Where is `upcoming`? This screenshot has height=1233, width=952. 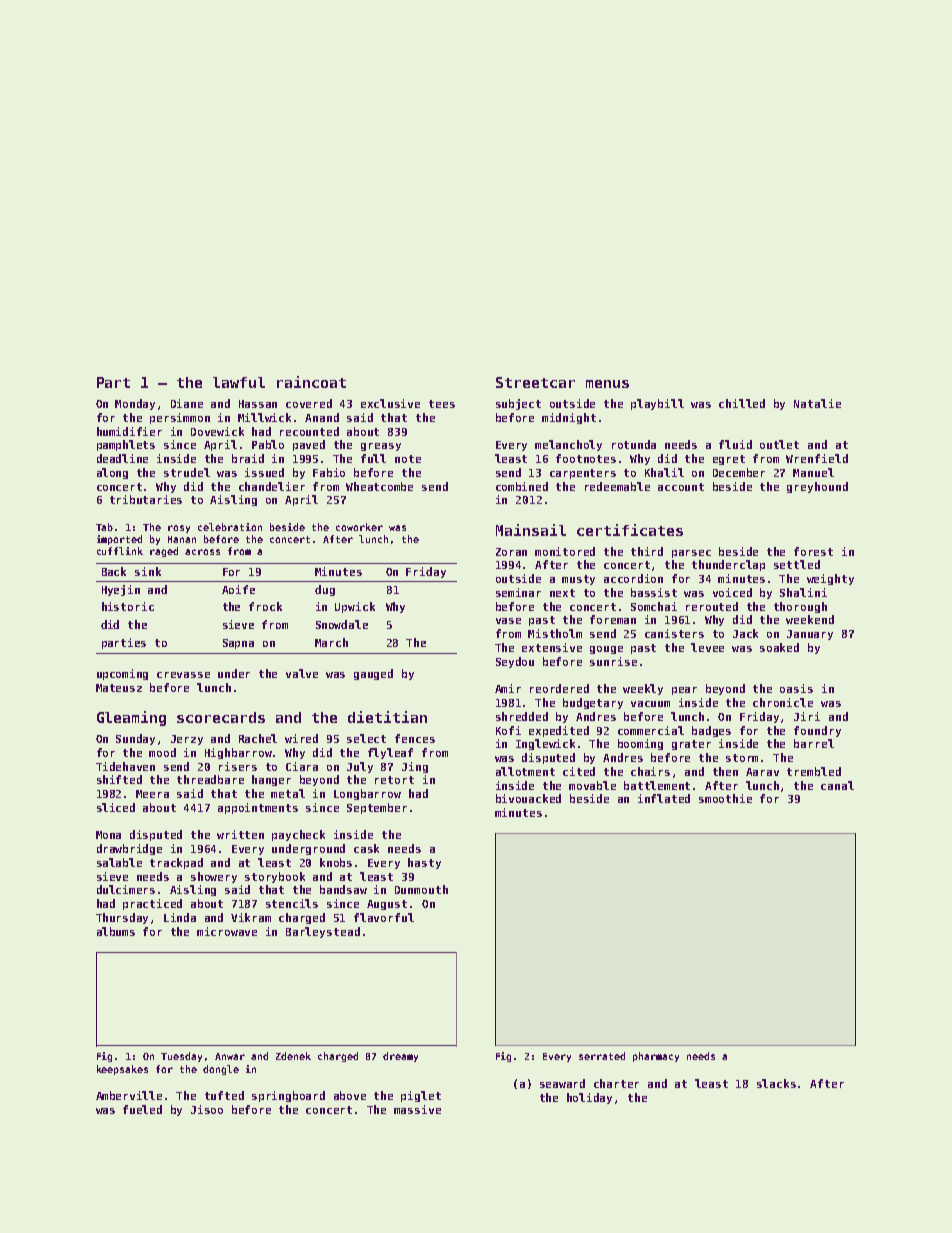 upcoming is located at coordinates (122, 674).
